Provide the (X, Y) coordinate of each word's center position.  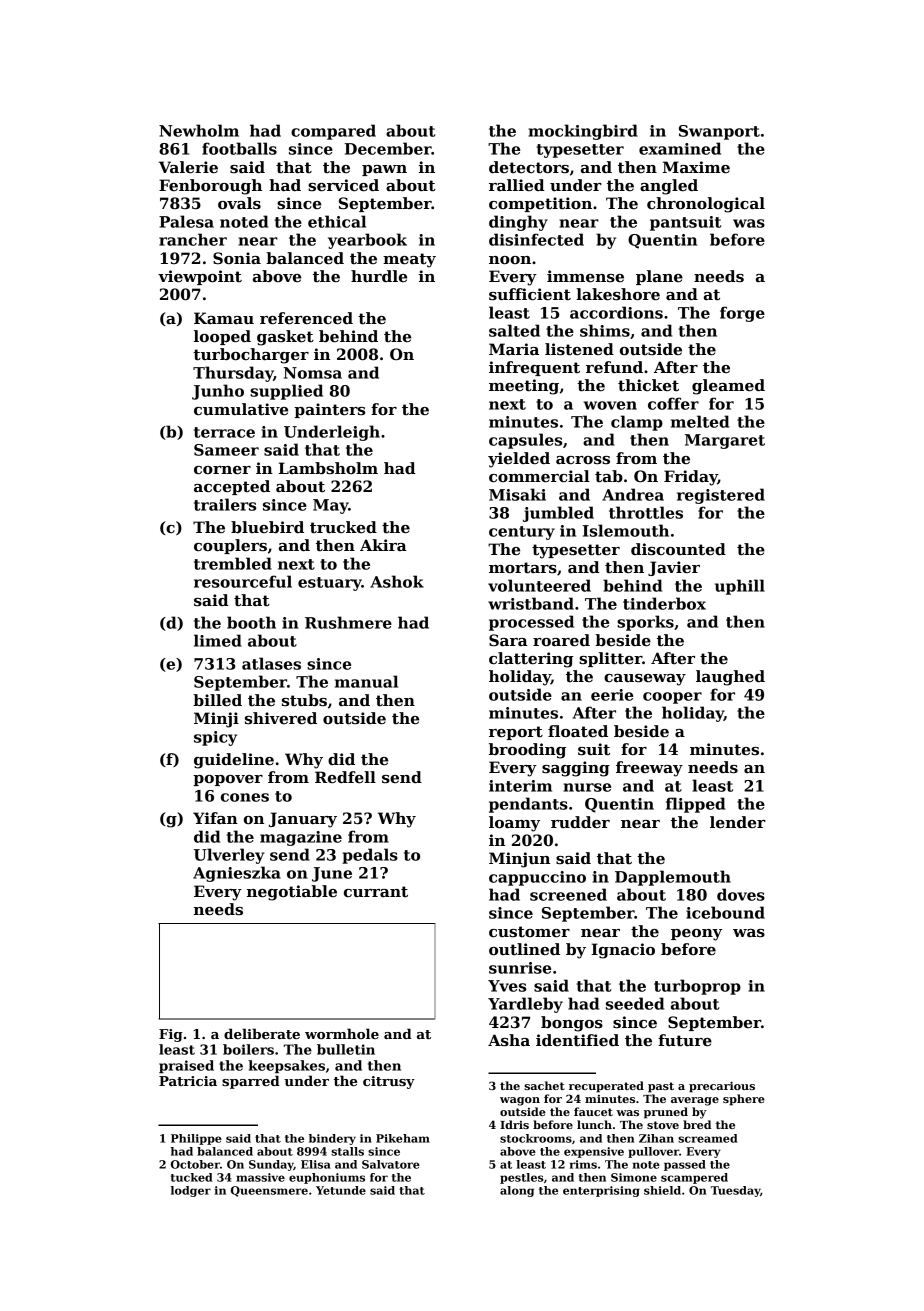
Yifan (215, 818)
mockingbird (583, 132)
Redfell (345, 777)
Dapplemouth (673, 878)
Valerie (188, 167)
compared (333, 132)
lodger (191, 1191)
